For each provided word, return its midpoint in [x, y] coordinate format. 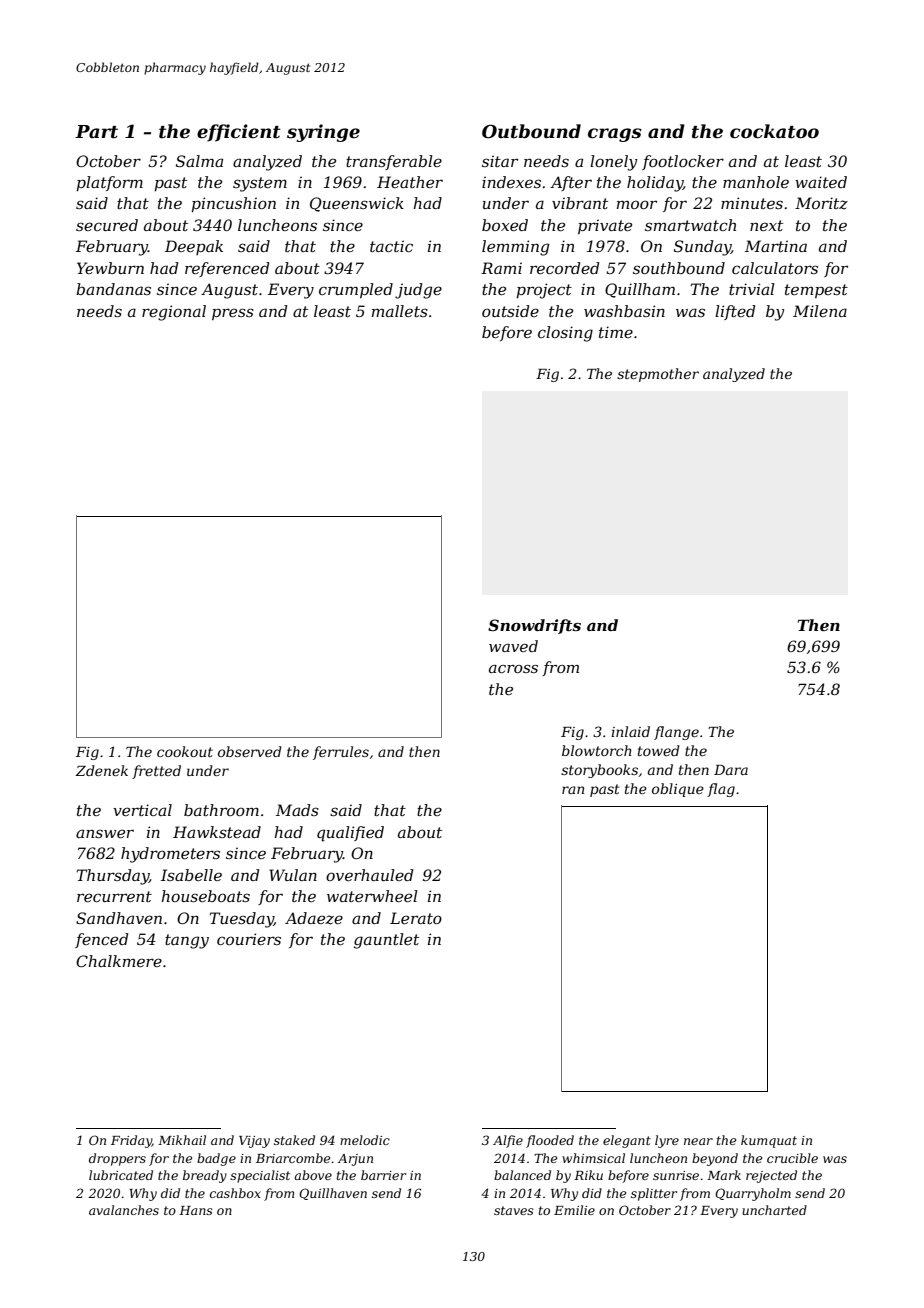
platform [109, 183]
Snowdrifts [534, 626]
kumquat [769, 1141]
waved [513, 646]
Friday [131, 1141]
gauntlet [386, 941]
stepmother [658, 375]
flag [721, 790]
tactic [391, 246]
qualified [350, 834]
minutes [752, 203]
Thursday [113, 877]
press [233, 314]
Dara [731, 770]
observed [250, 751]
